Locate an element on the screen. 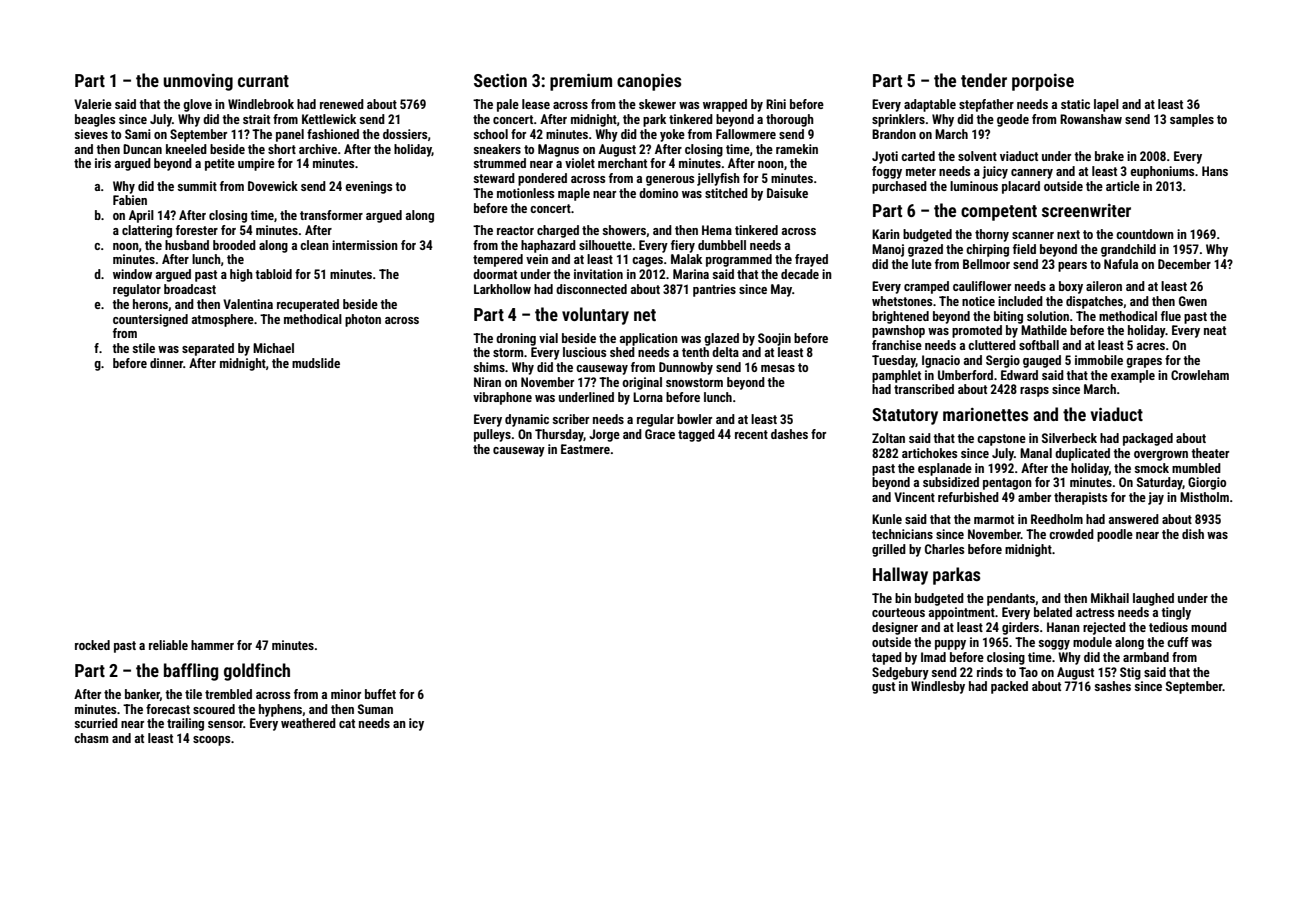 The image size is (1308, 924). countdown is located at coordinates (1145, 234).
